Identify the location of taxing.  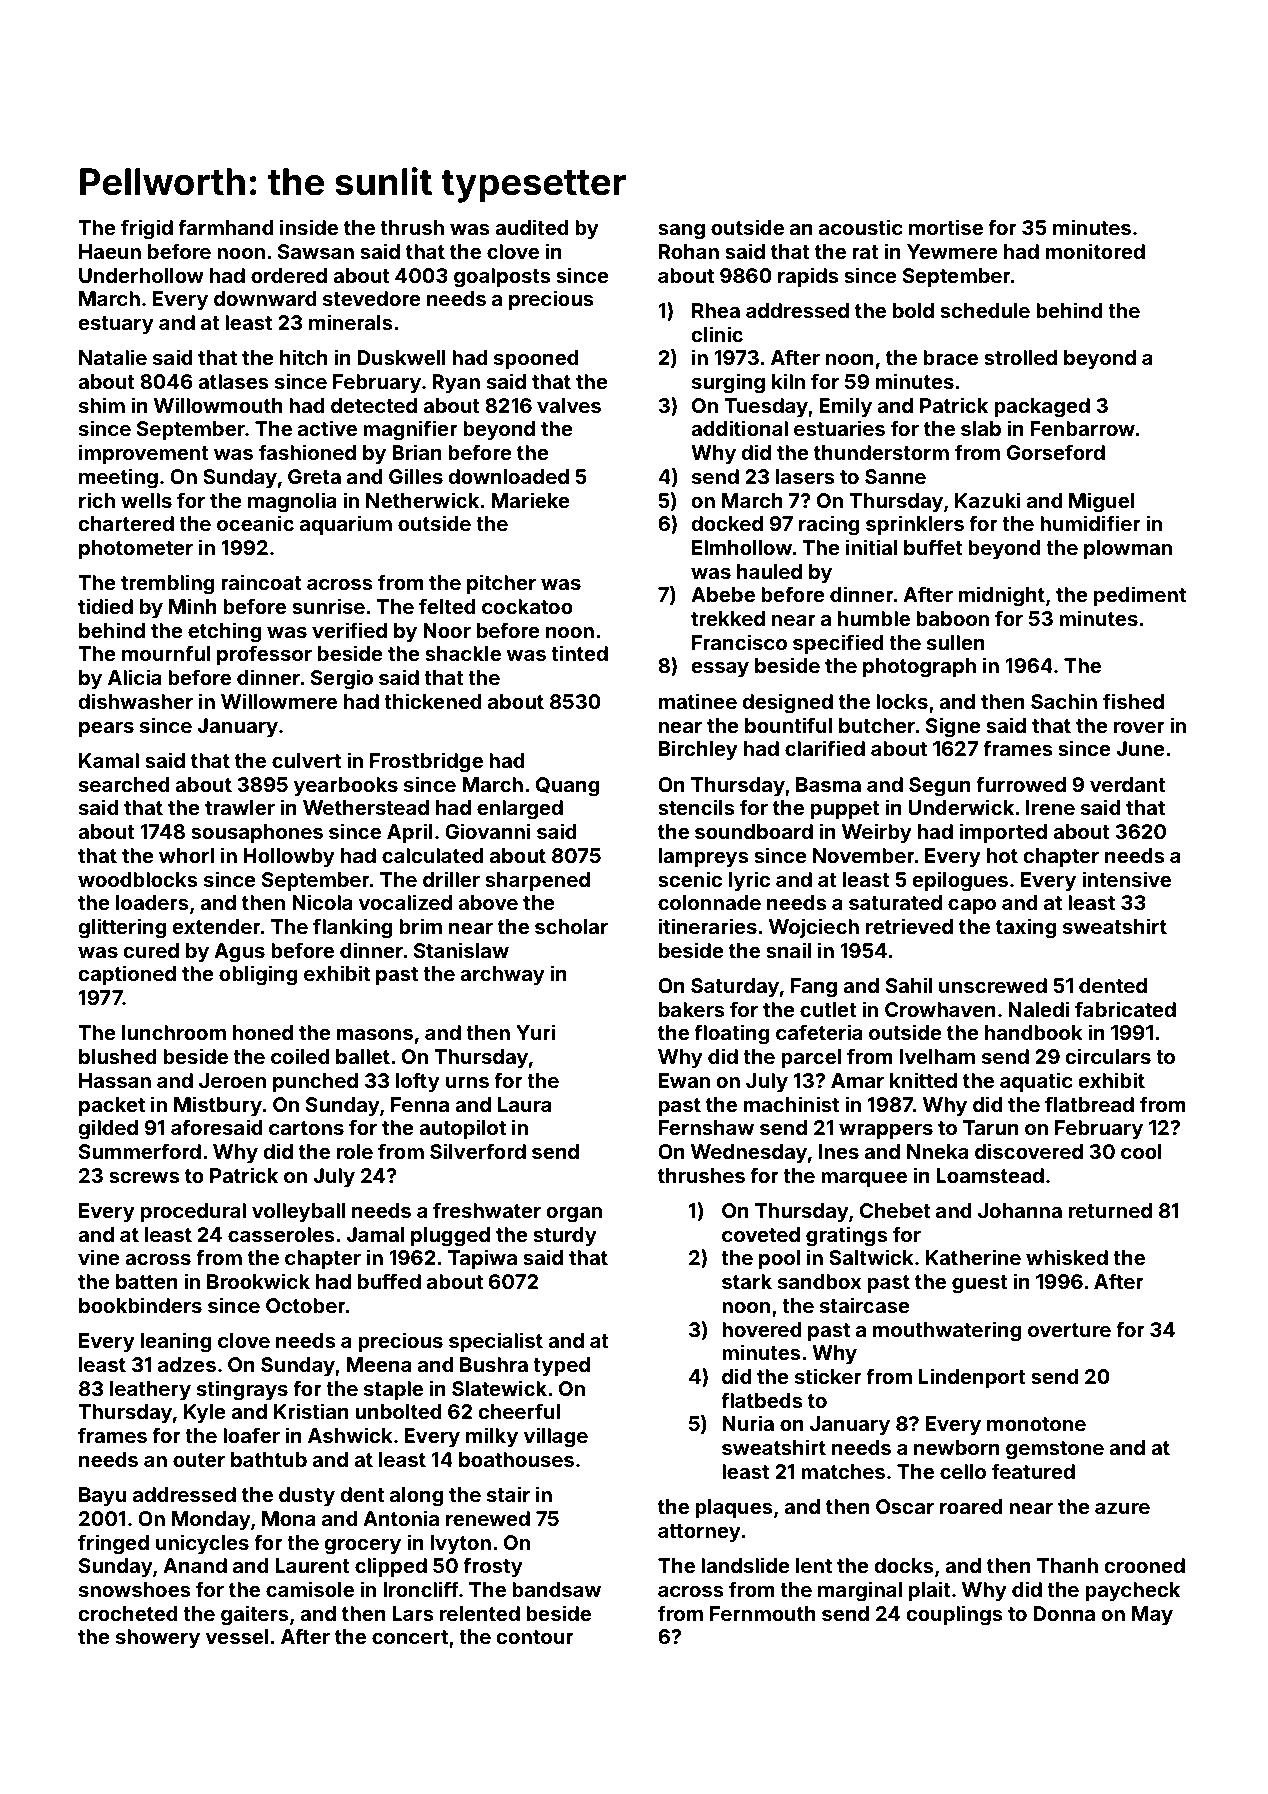
(1026, 928).
